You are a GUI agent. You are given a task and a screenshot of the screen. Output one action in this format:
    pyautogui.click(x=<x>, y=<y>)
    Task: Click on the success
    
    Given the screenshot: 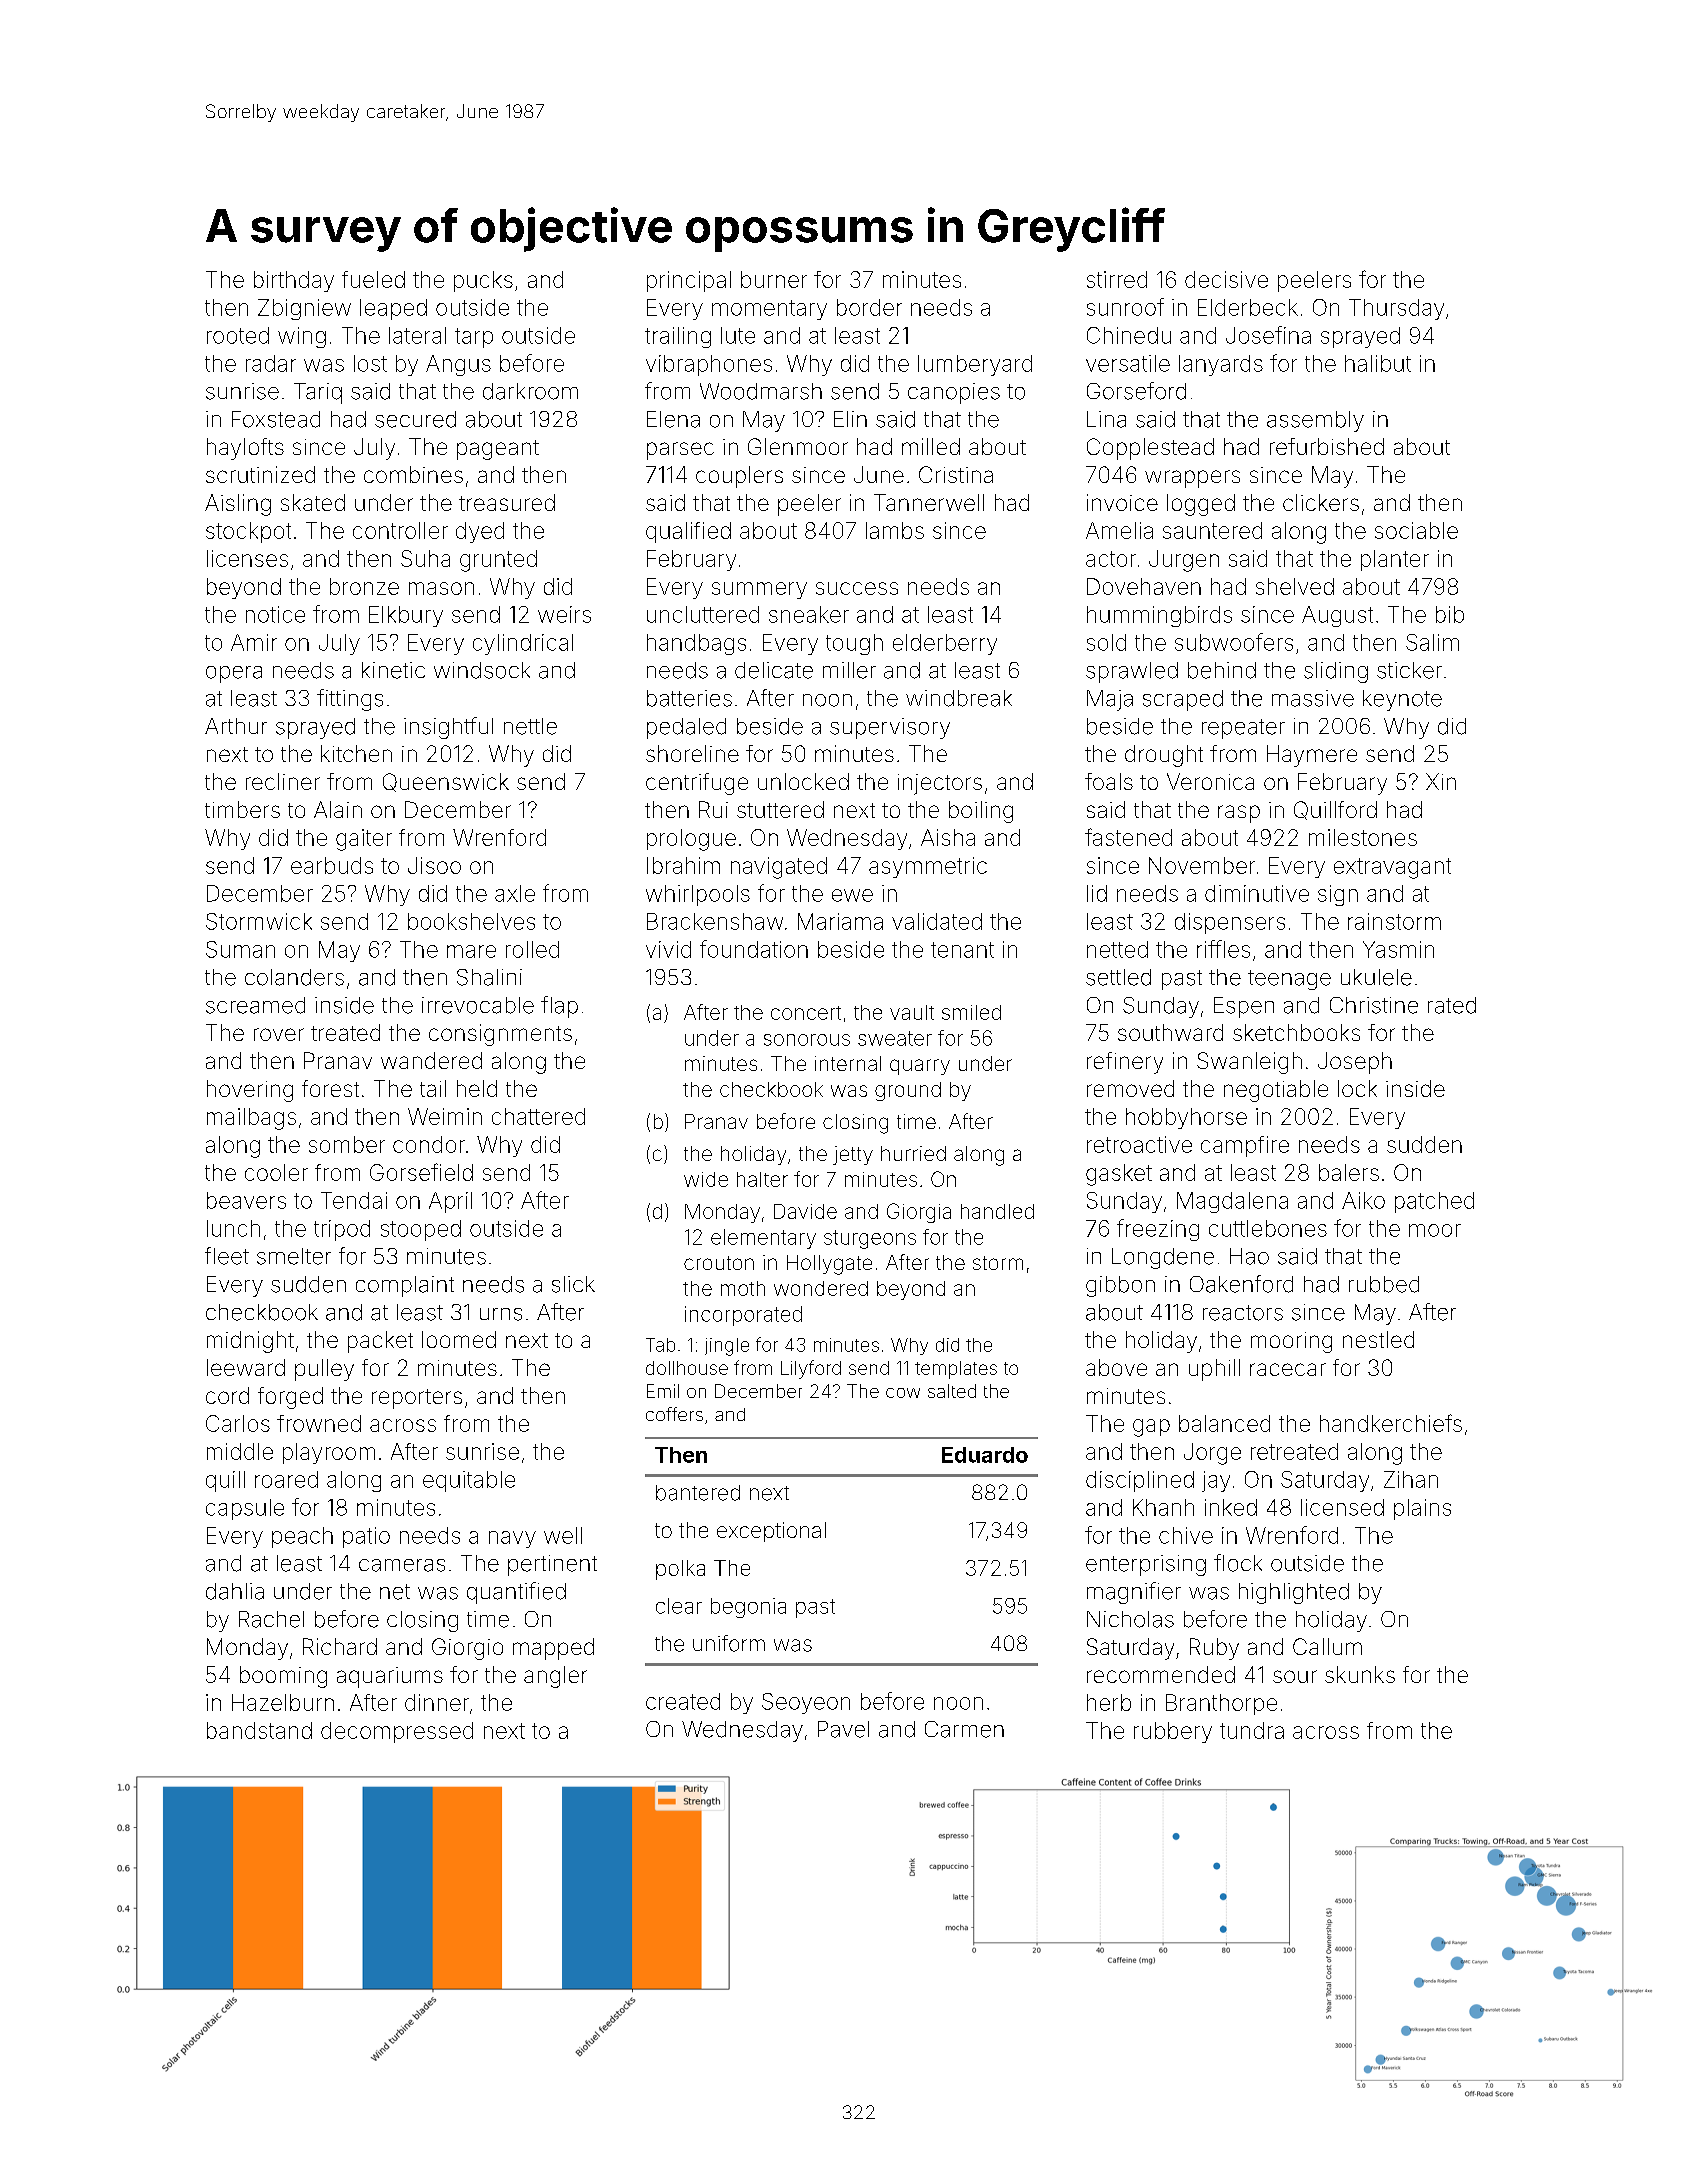 What is the action you would take?
    pyautogui.click(x=857, y=588)
